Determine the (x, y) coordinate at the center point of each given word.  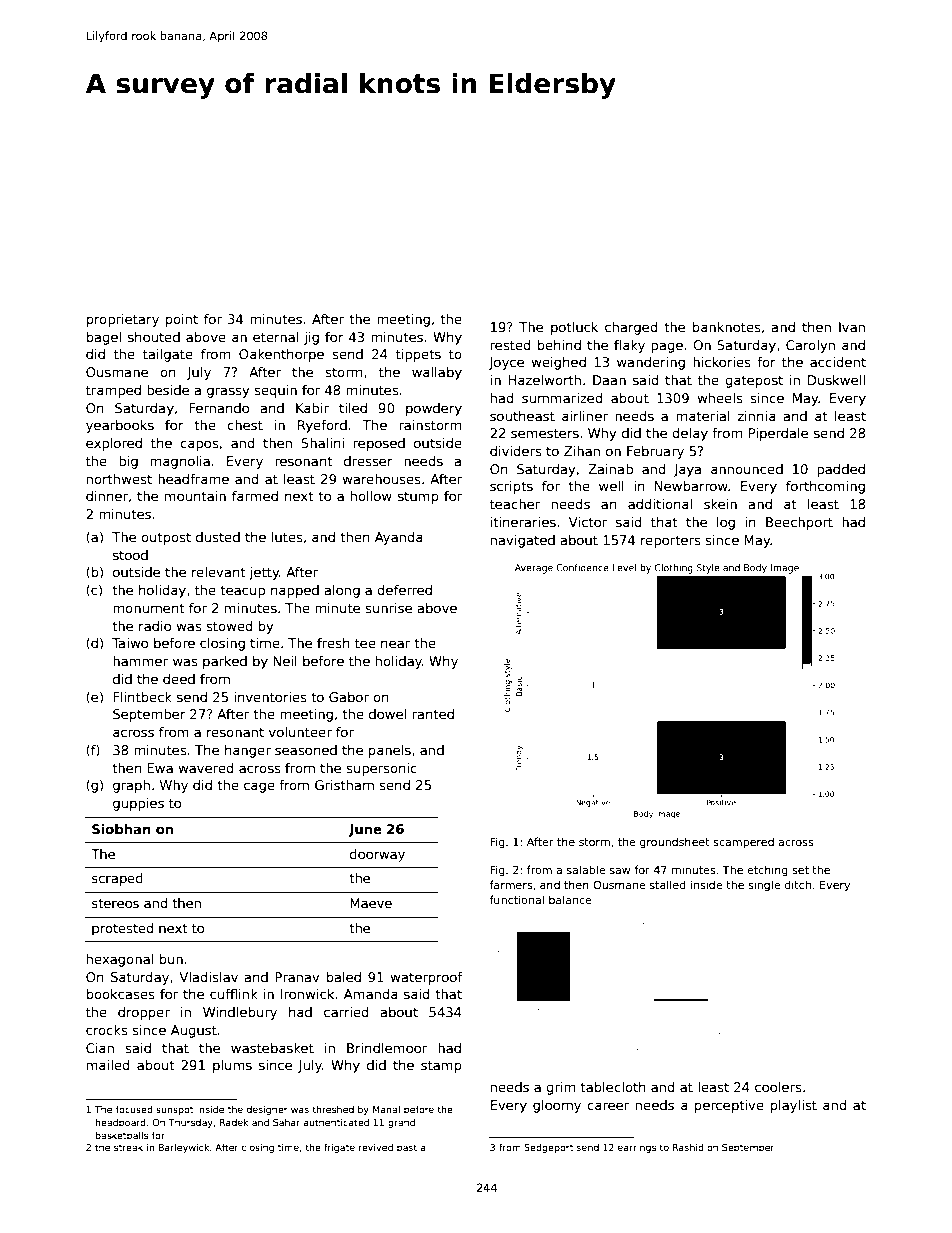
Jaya (687, 470)
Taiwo (130, 643)
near (395, 644)
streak (128, 1147)
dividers (516, 451)
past (407, 1148)
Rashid (688, 1147)
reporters (671, 542)
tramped (113, 391)
